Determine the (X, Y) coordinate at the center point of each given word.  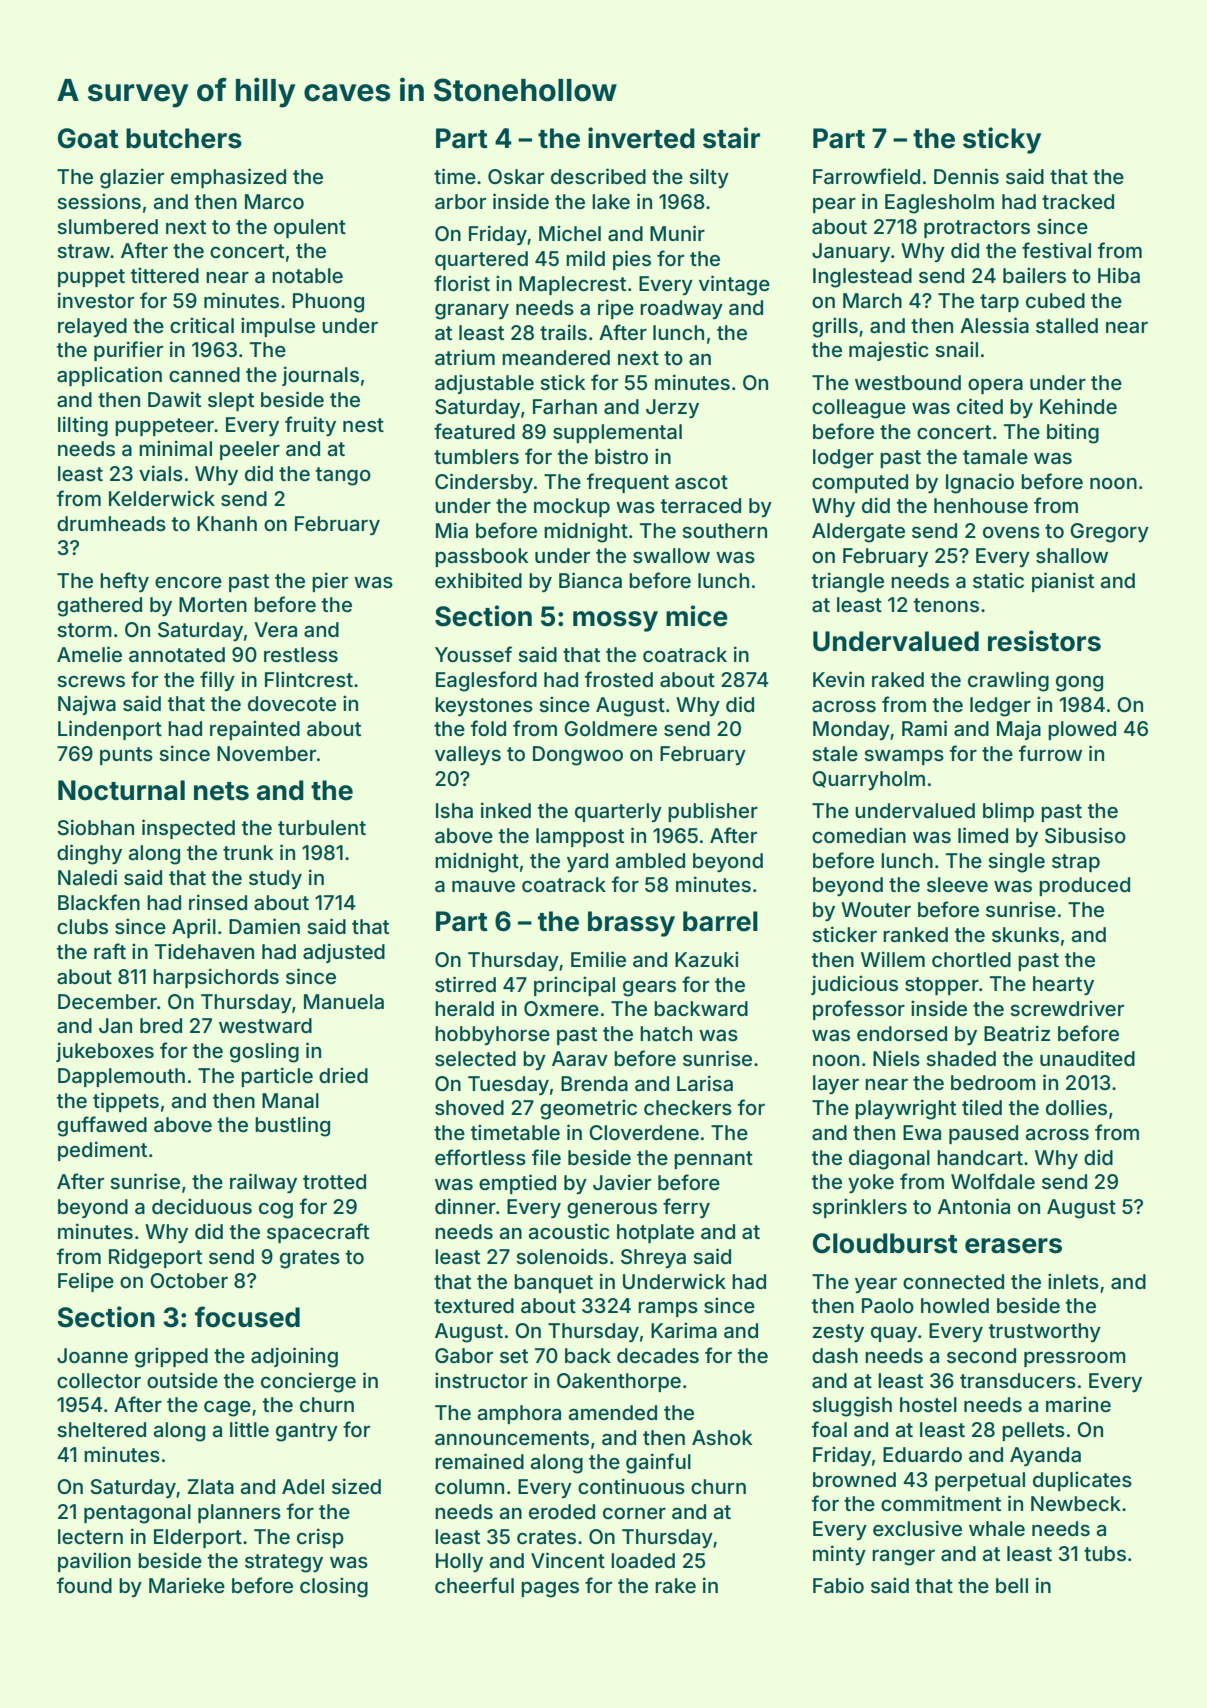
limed (983, 835)
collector (99, 1380)
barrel (720, 921)
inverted (641, 138)
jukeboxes (105, 1052)
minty (839, 1555)
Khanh (227, 523)
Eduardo (922, 1455)
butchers (184, 138)
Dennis (966, 176)
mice (697, 616)
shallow (1072, 555)
